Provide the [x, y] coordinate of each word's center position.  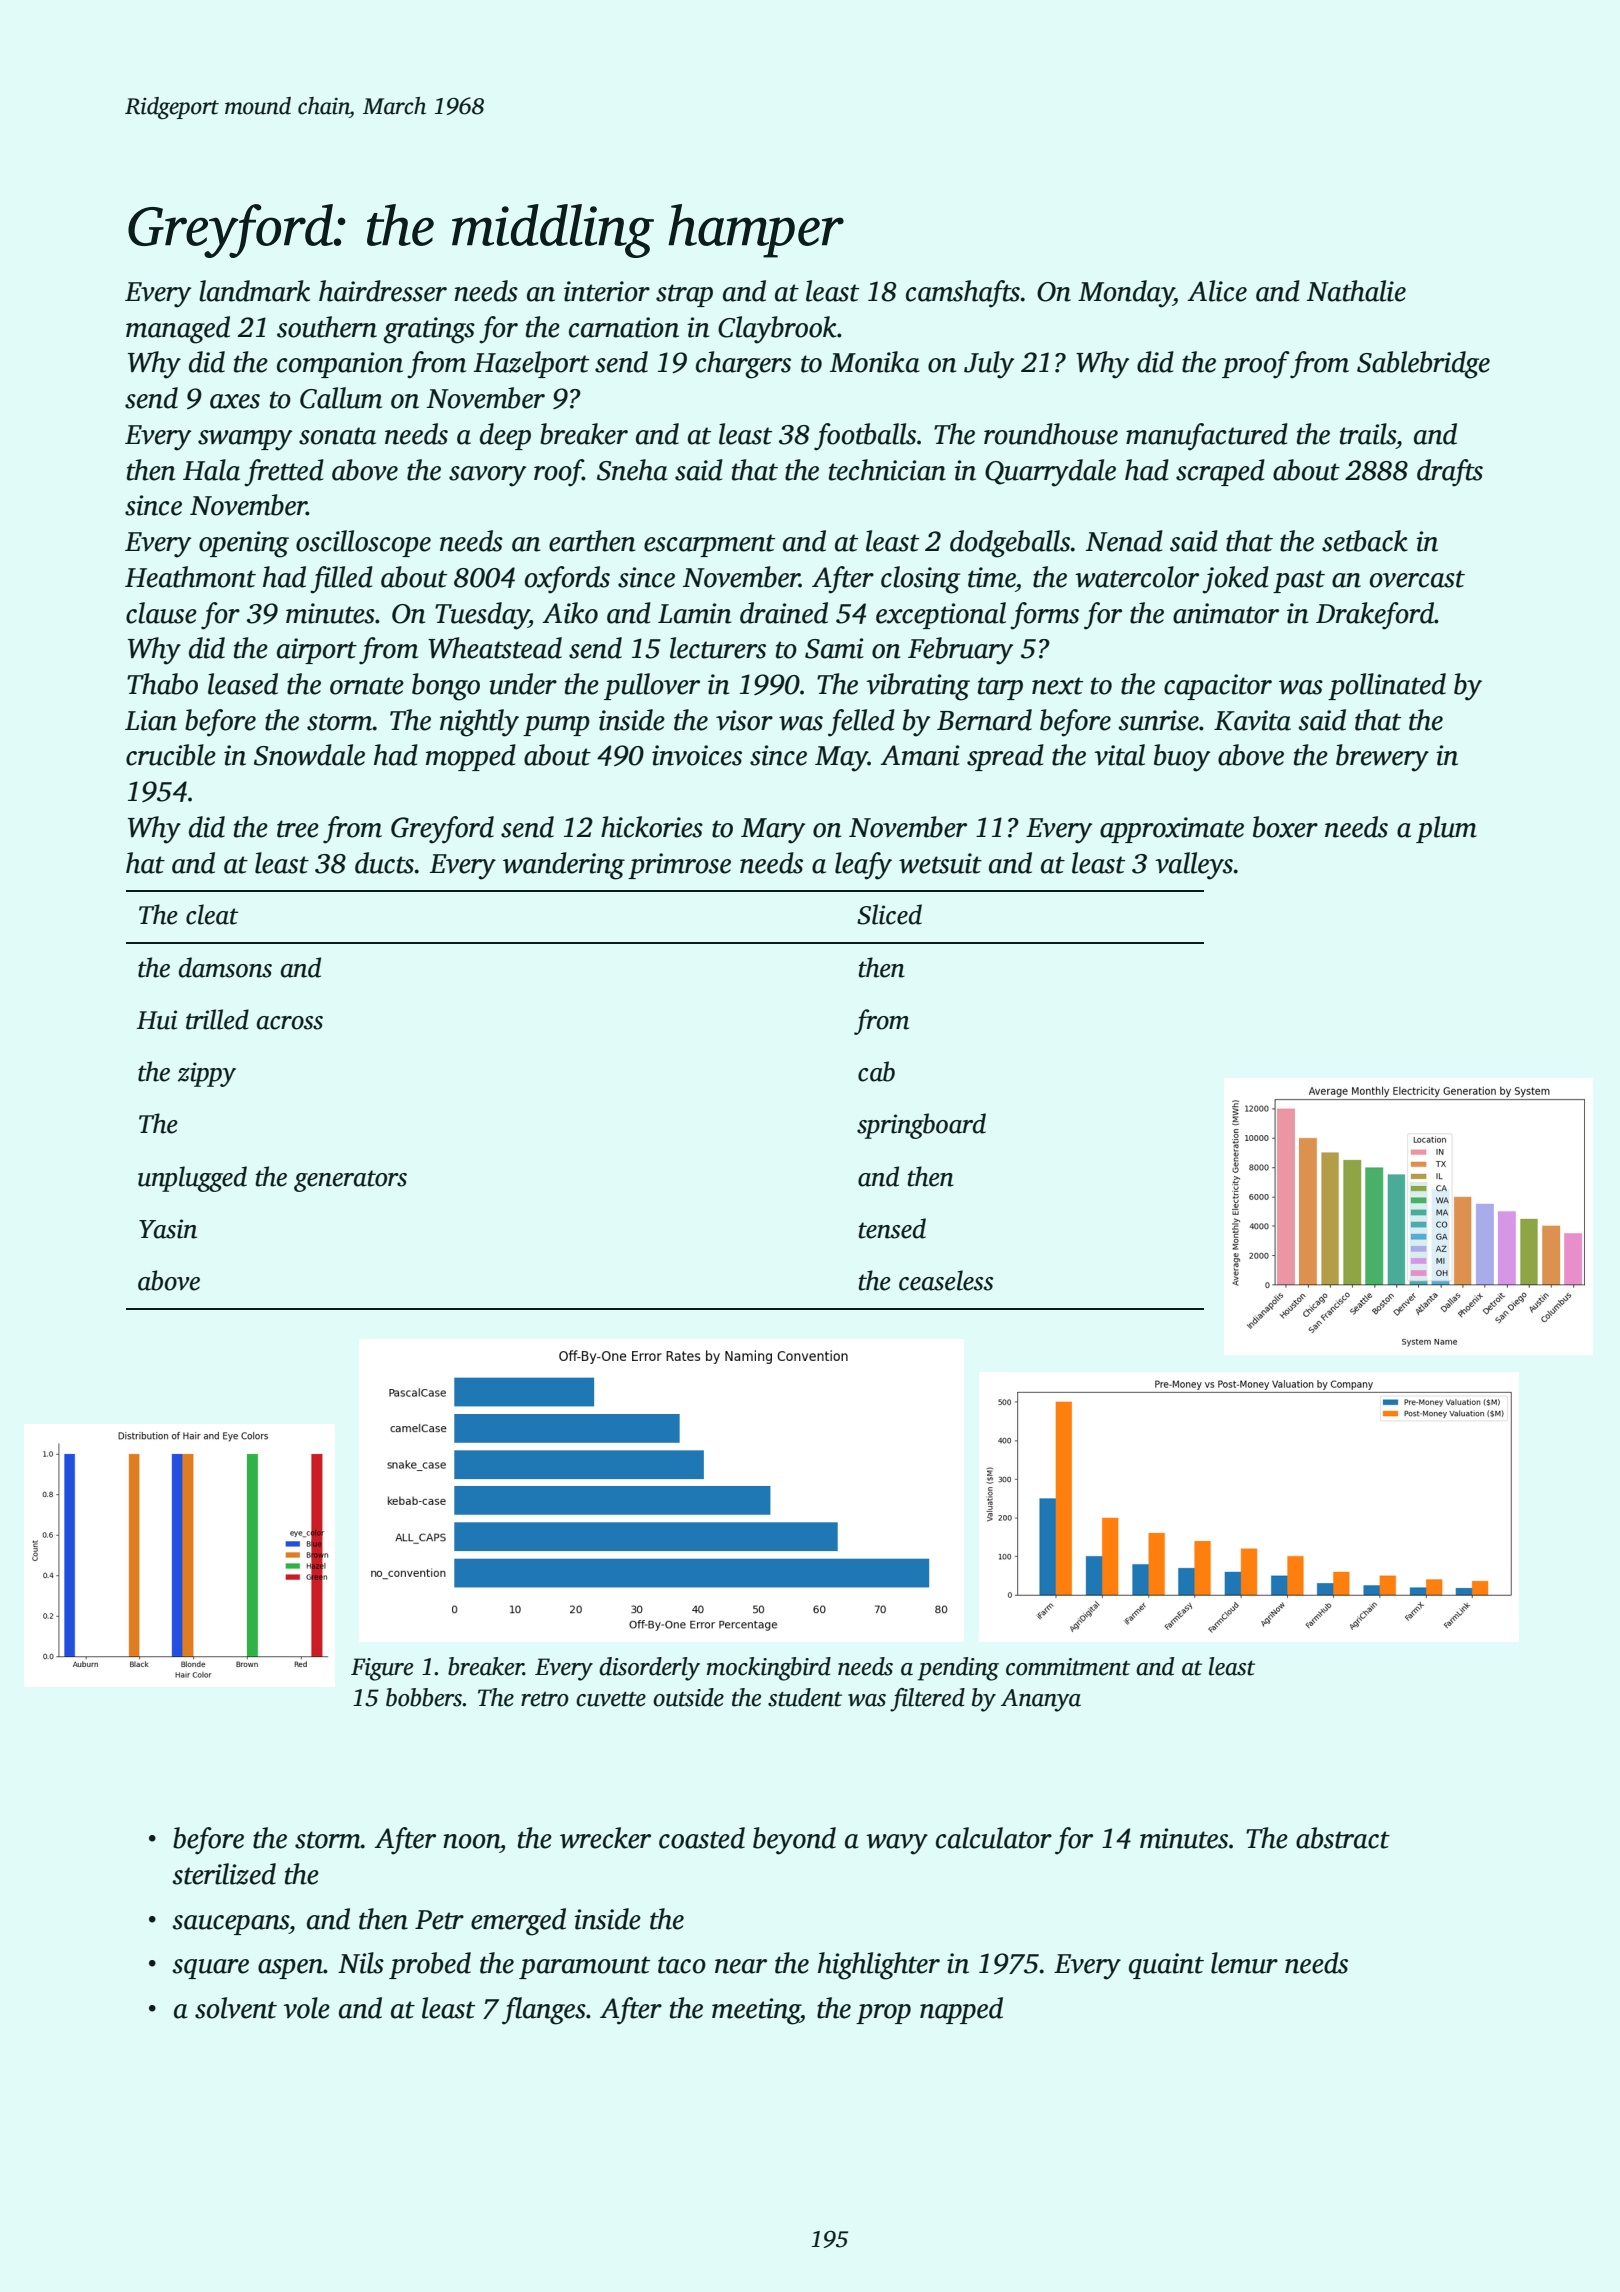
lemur [1244, 1963]
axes [235, 401]
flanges [544, 2011]
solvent [236, 2008]
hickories [652, 827]
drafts [1450, 473]
